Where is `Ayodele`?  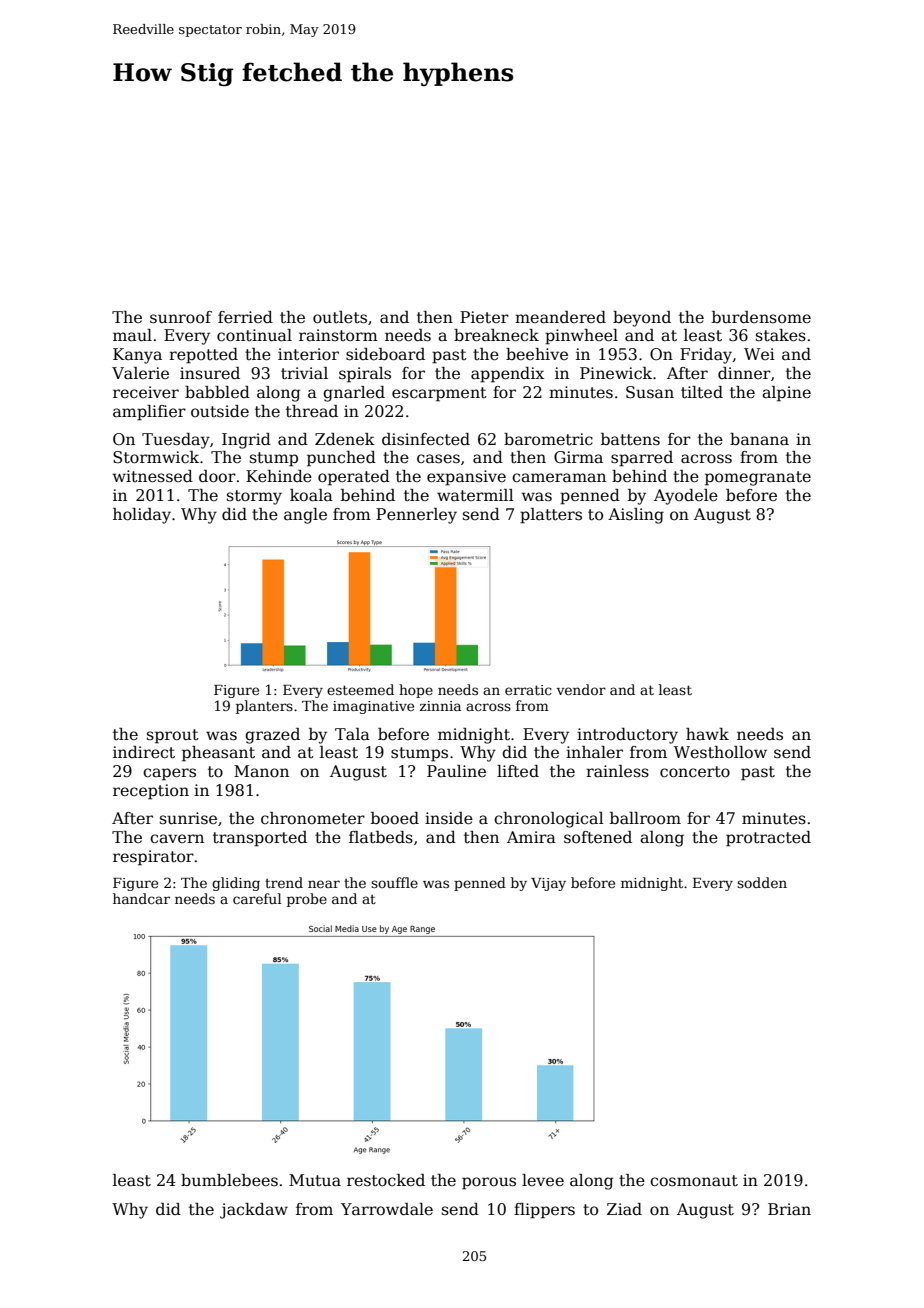 Ayodele is located at coordinates (686, 497).
